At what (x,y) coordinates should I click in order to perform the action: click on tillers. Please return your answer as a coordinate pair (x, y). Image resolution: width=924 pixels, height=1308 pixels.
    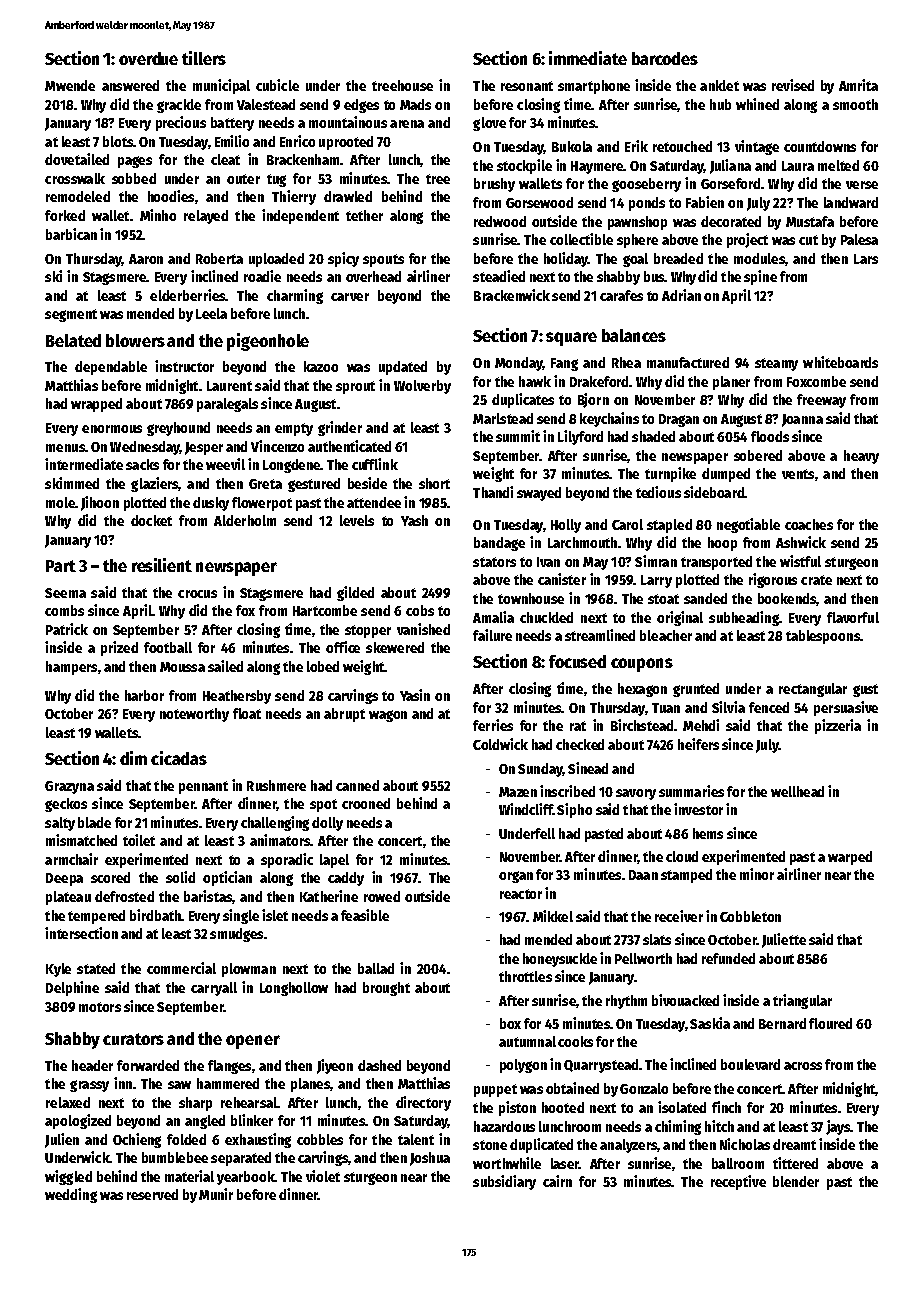
    Looking at the image, I should click on (204, 58).
